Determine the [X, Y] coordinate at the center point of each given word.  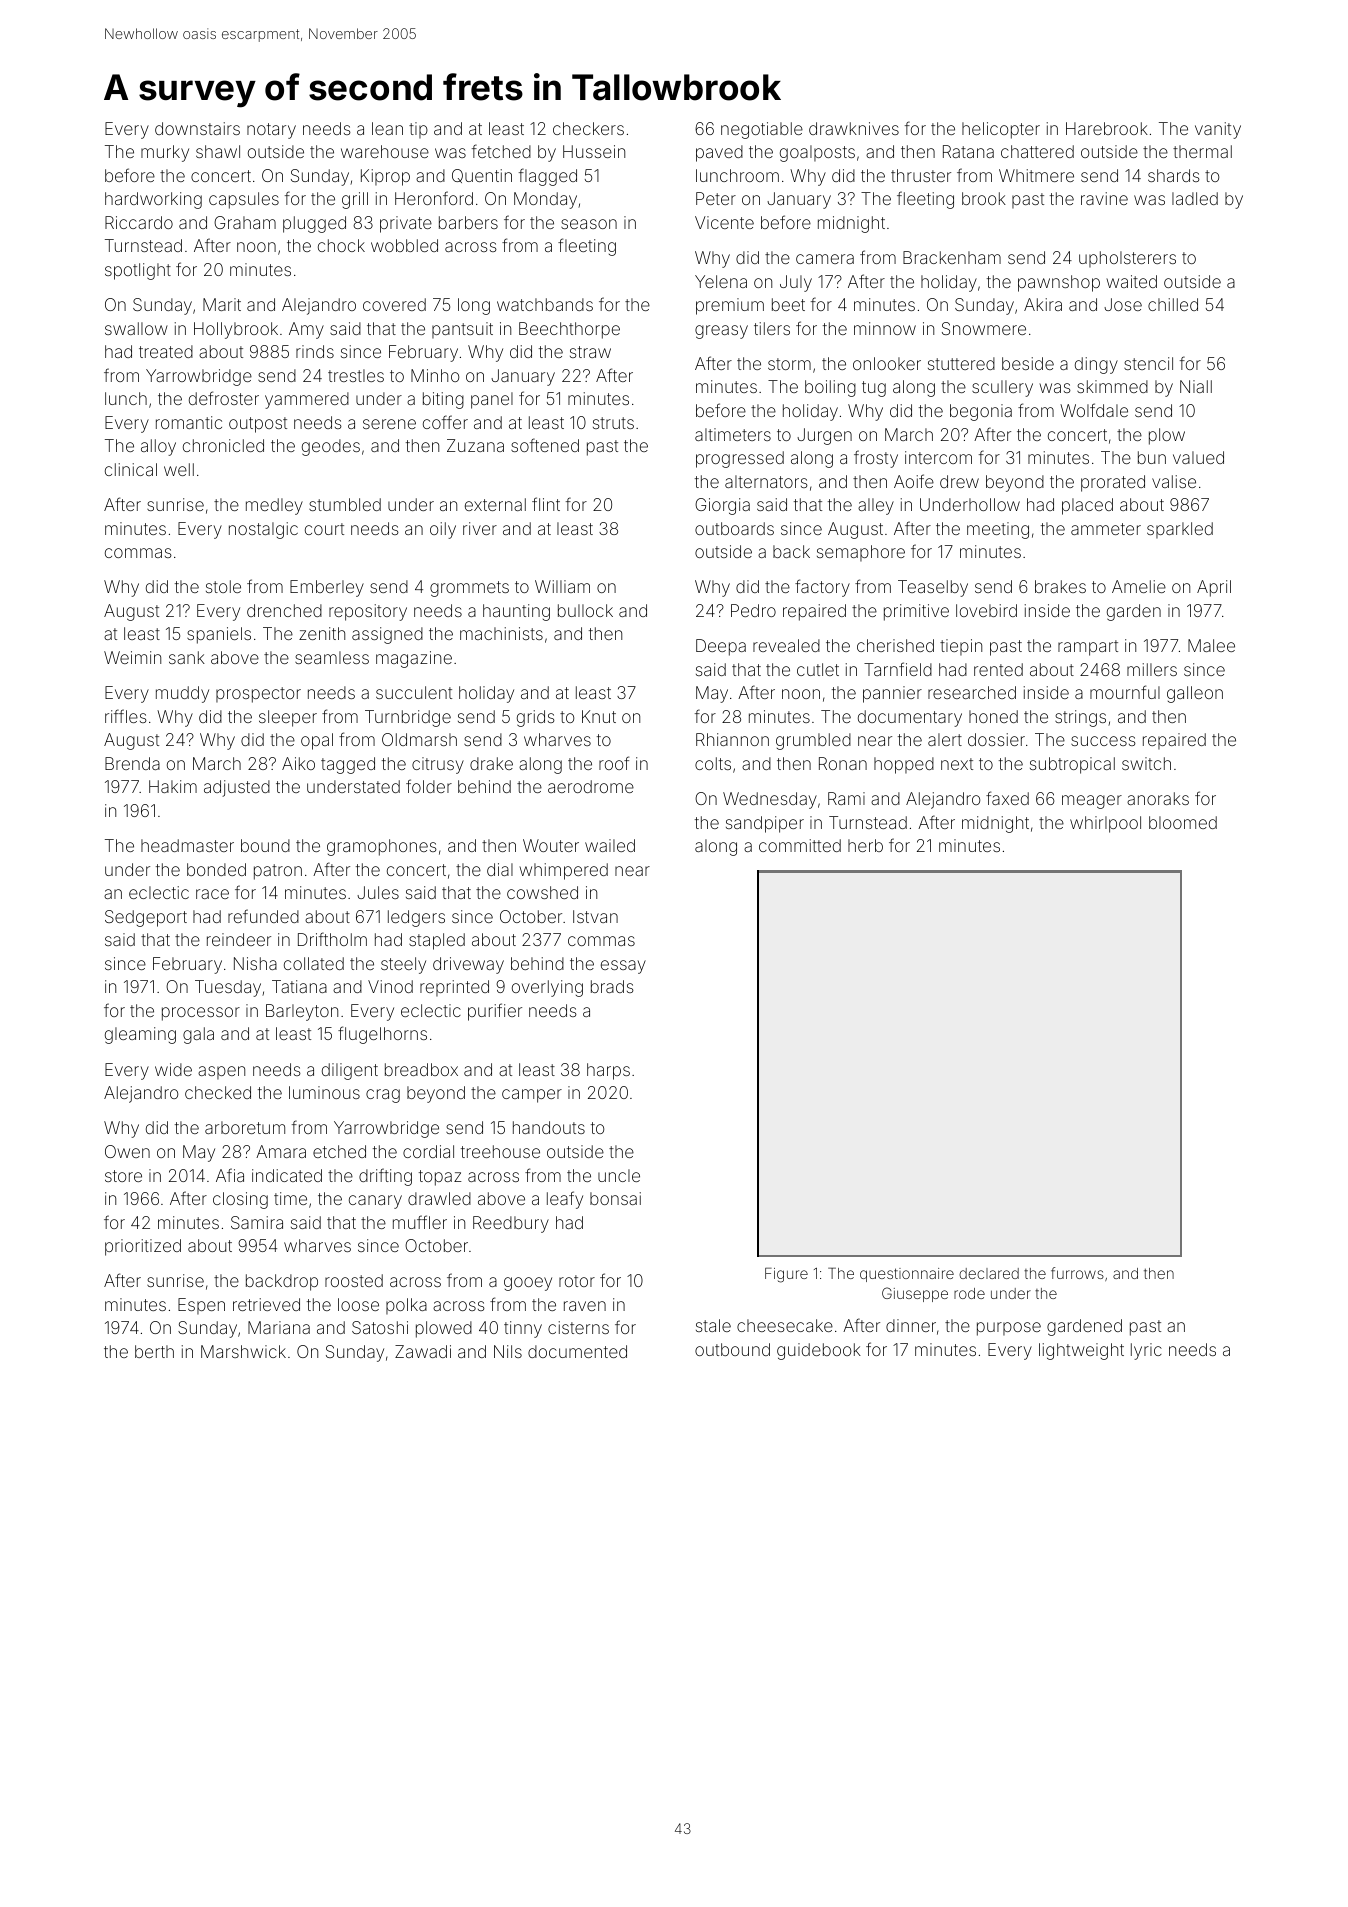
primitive [916, 612]
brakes [1060, 586]
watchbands [545, 304]
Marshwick [243, 1351]
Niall [1196, 386]
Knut [599, 716]
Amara [281, 1151]
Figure [786, 1275]
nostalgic [263, 530]
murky [165, 153]
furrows [1077, 1273]
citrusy [438, 765]
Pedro [753, 610]
